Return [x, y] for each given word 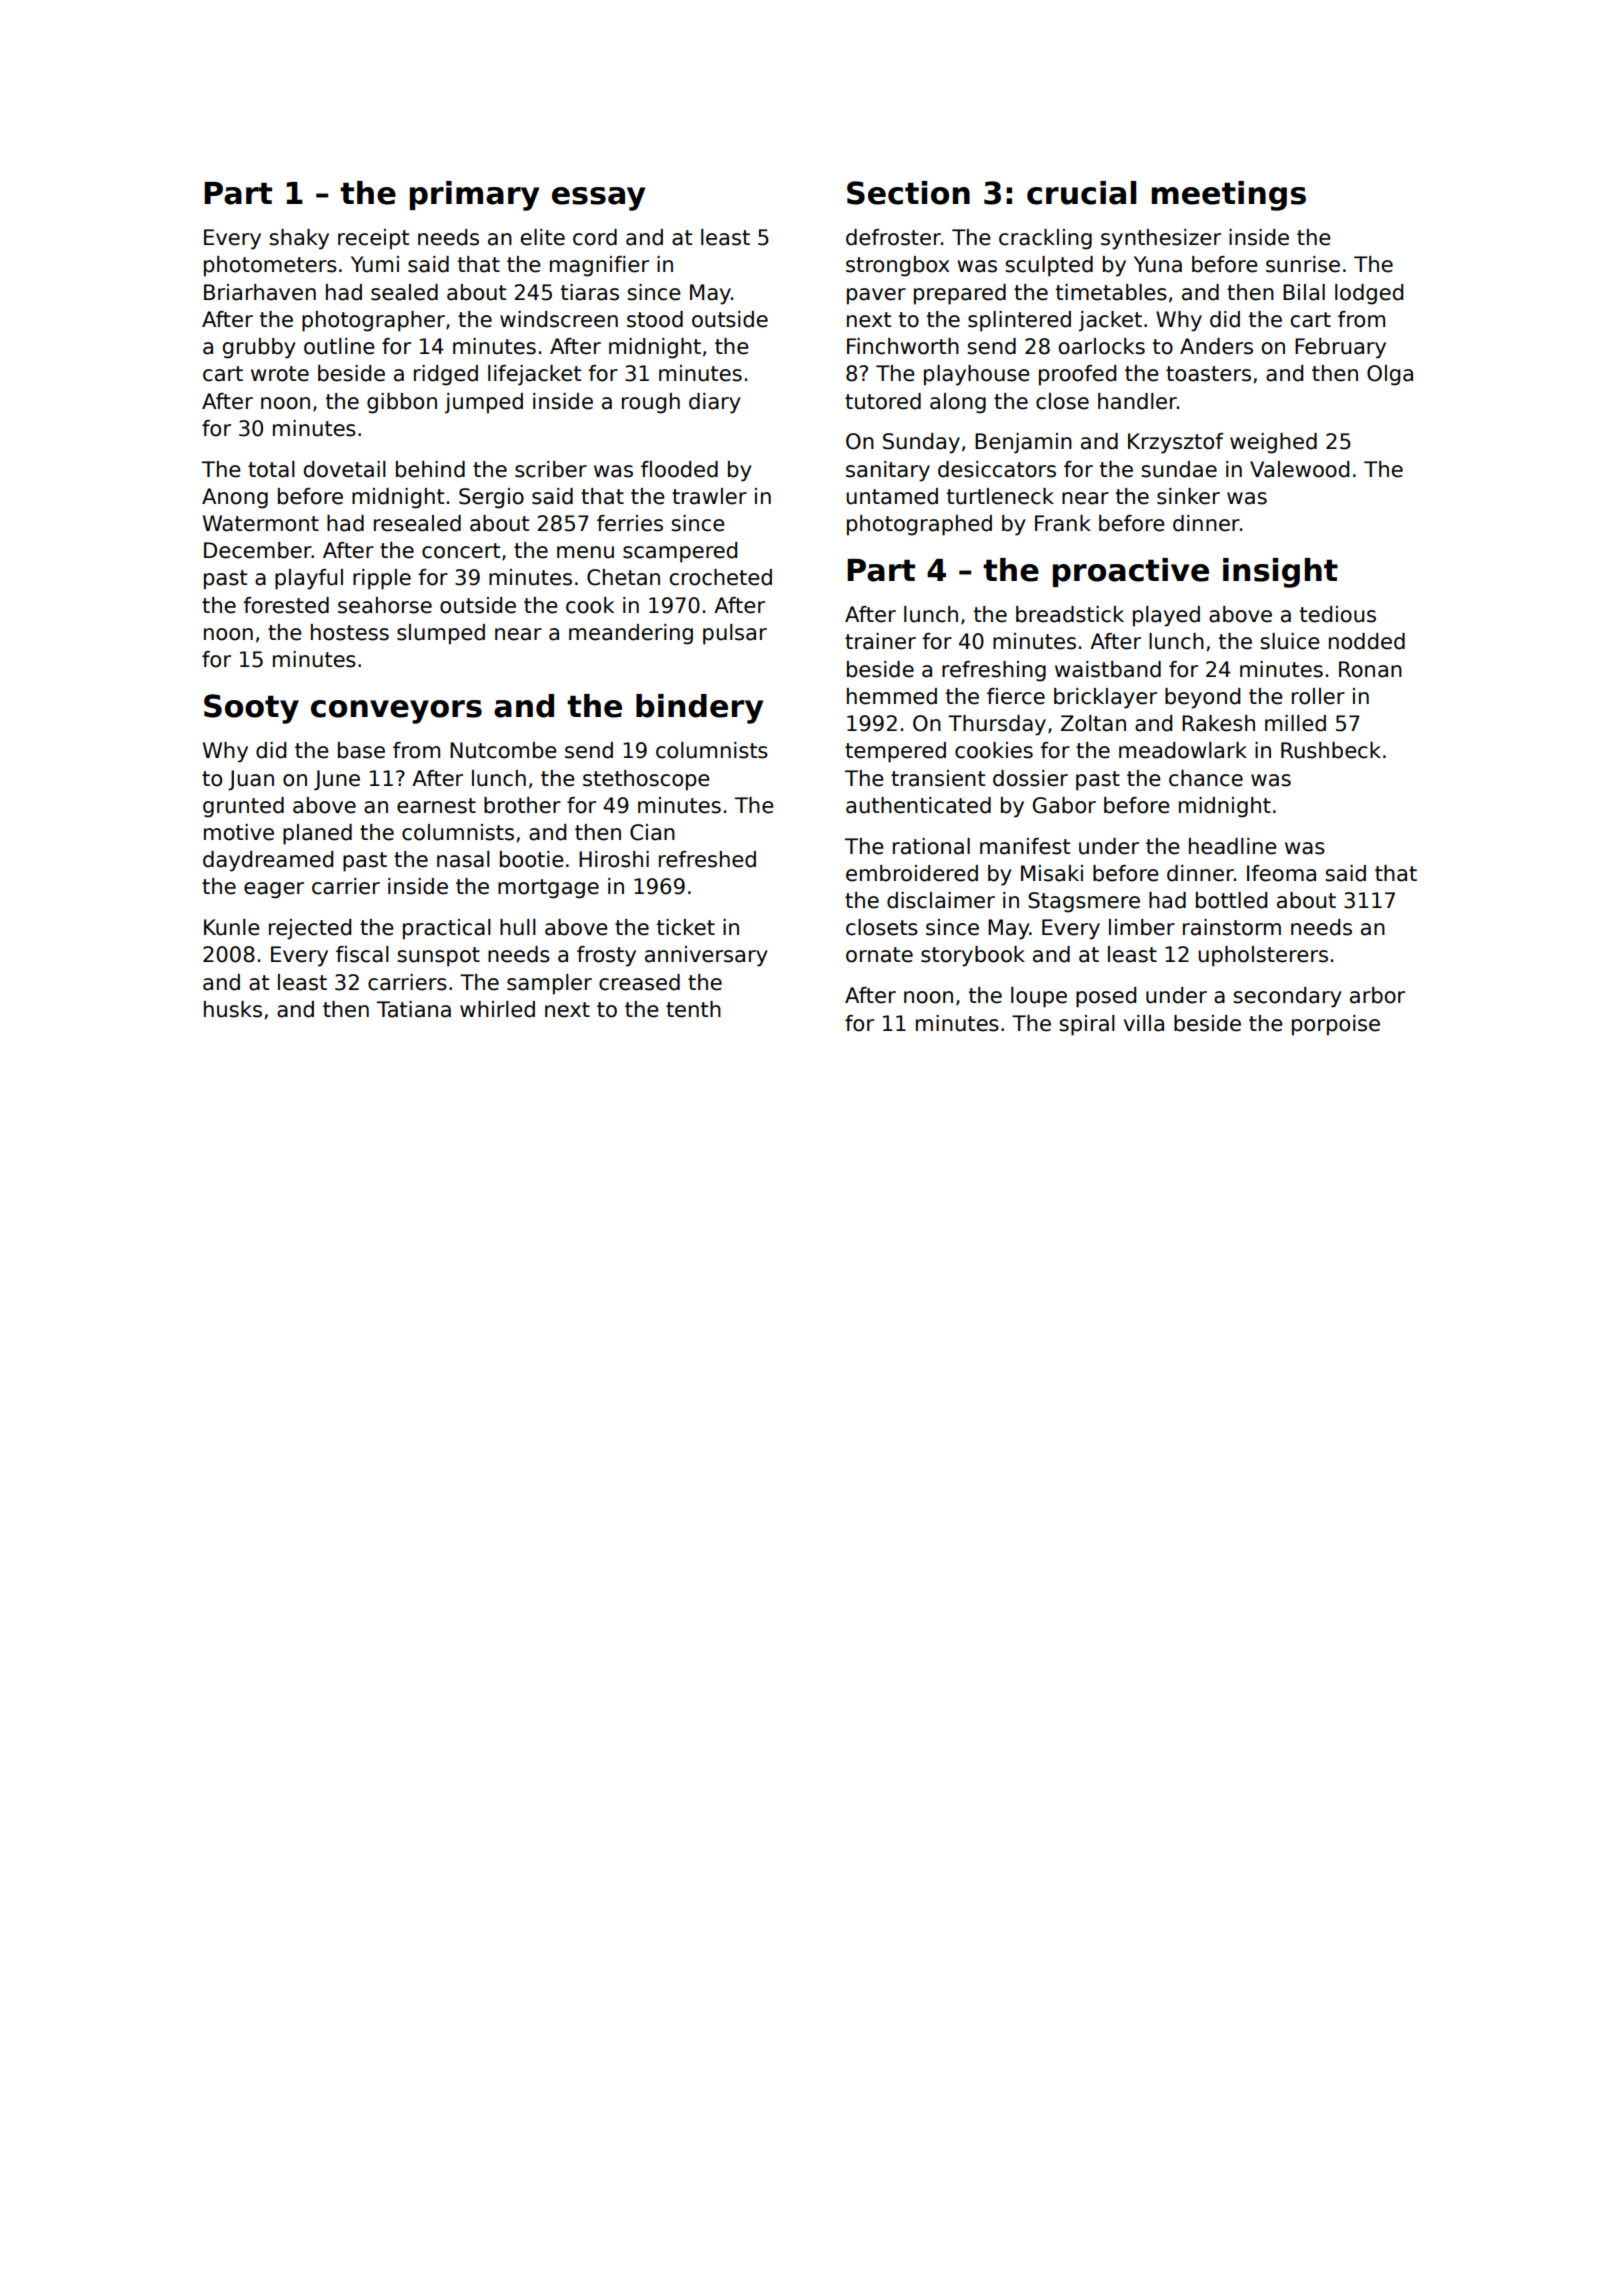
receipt [373, 239]
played [1166, 616]
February [1340, 348]
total [271, 469]
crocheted [720, 577]
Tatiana [414, 1009]
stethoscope [646, 780]
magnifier [599, 266]
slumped [441, 634]
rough [651, 403]
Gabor [1064, 805]
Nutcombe [503, 750]
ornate [879, 955]
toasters [1208, 374]
